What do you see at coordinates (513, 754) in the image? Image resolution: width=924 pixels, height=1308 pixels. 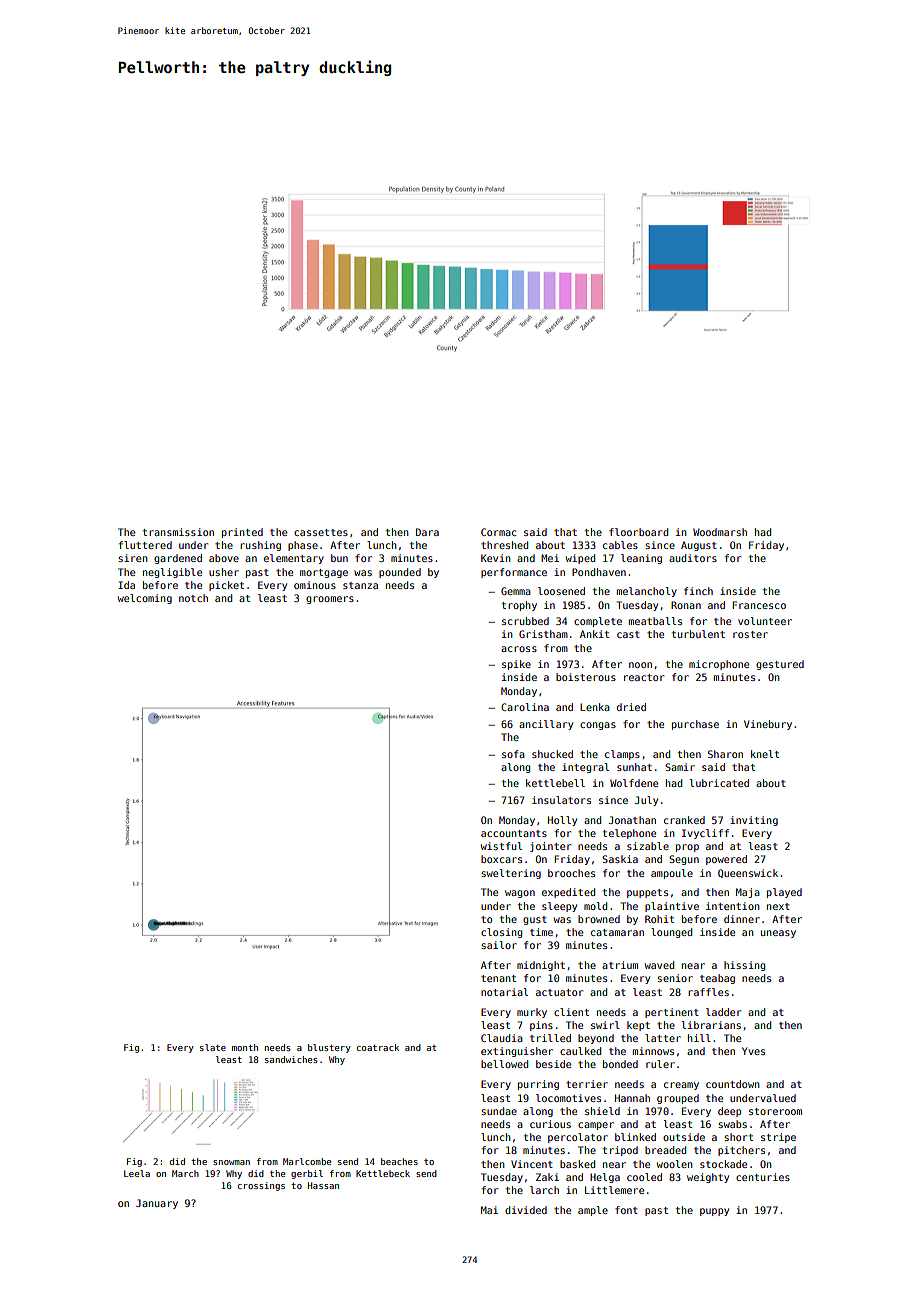 I see `sofa` at bounding box center [513, 754].
